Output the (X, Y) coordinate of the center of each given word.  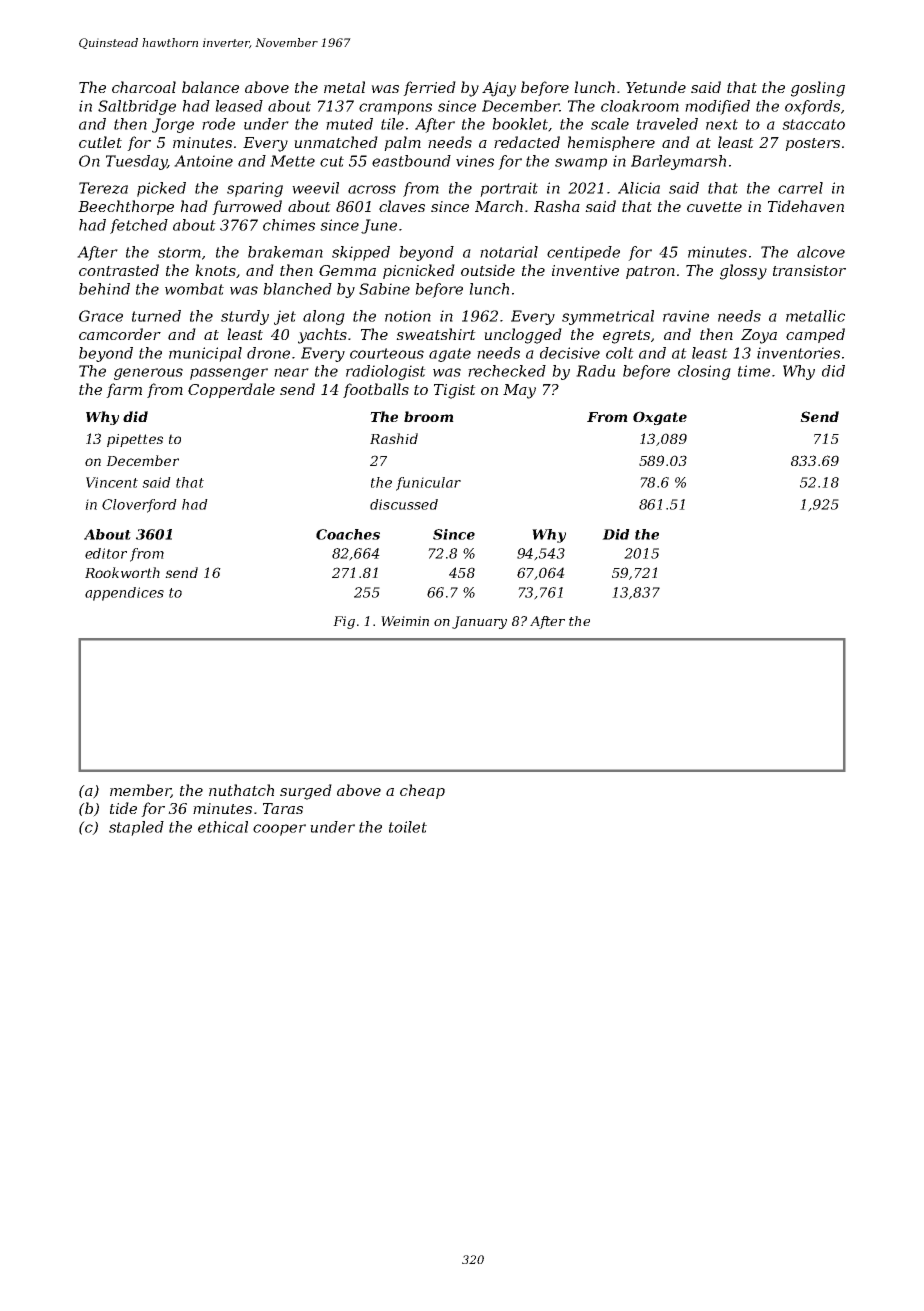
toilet (408, 827)
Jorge (173, 125)
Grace (101, 316)
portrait (509, 189)
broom (429, 416)
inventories (798, 353)
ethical (223, 827)
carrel (800, 188)
